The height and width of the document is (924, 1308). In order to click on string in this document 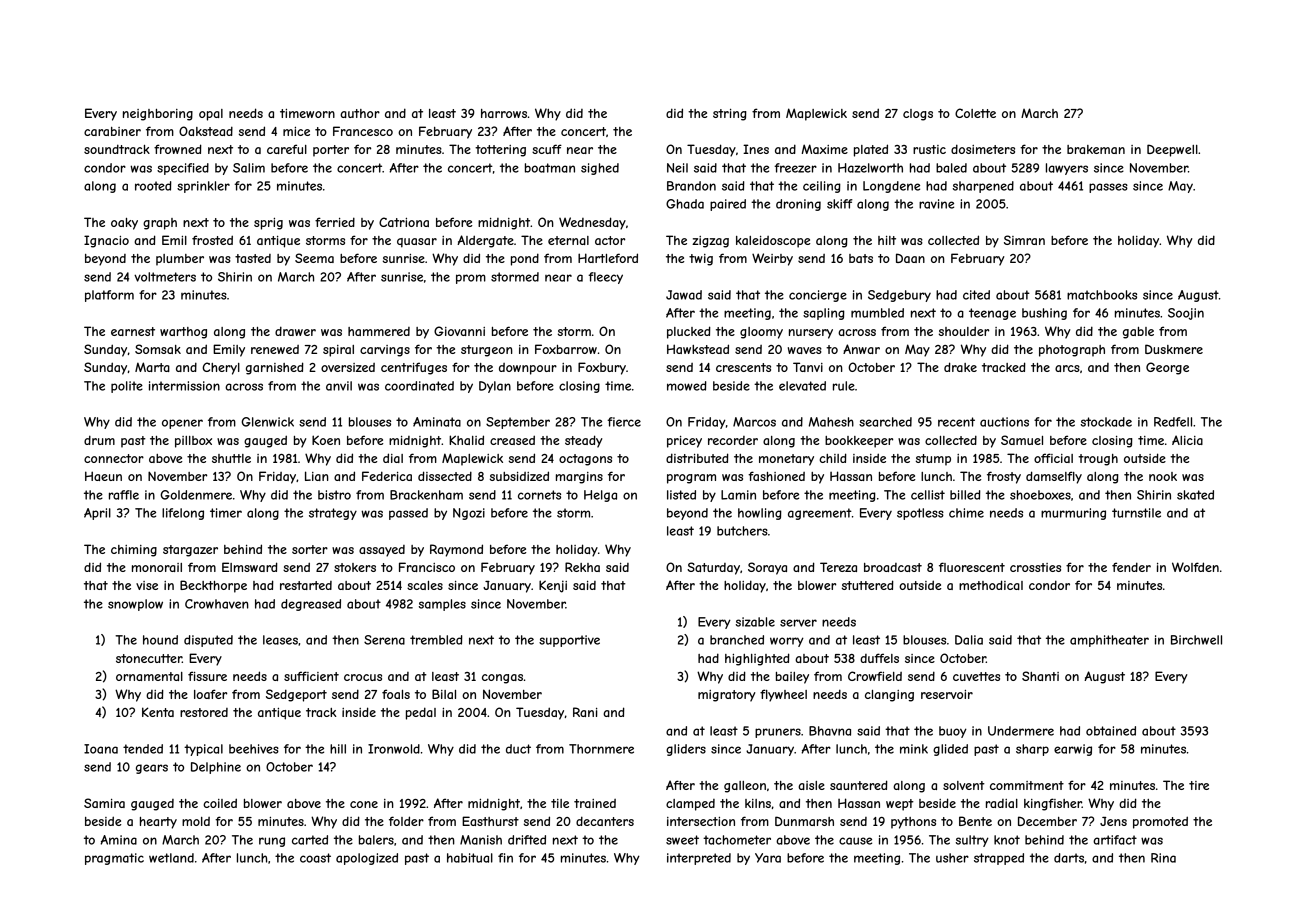, I will do `click(730, 115)`.
